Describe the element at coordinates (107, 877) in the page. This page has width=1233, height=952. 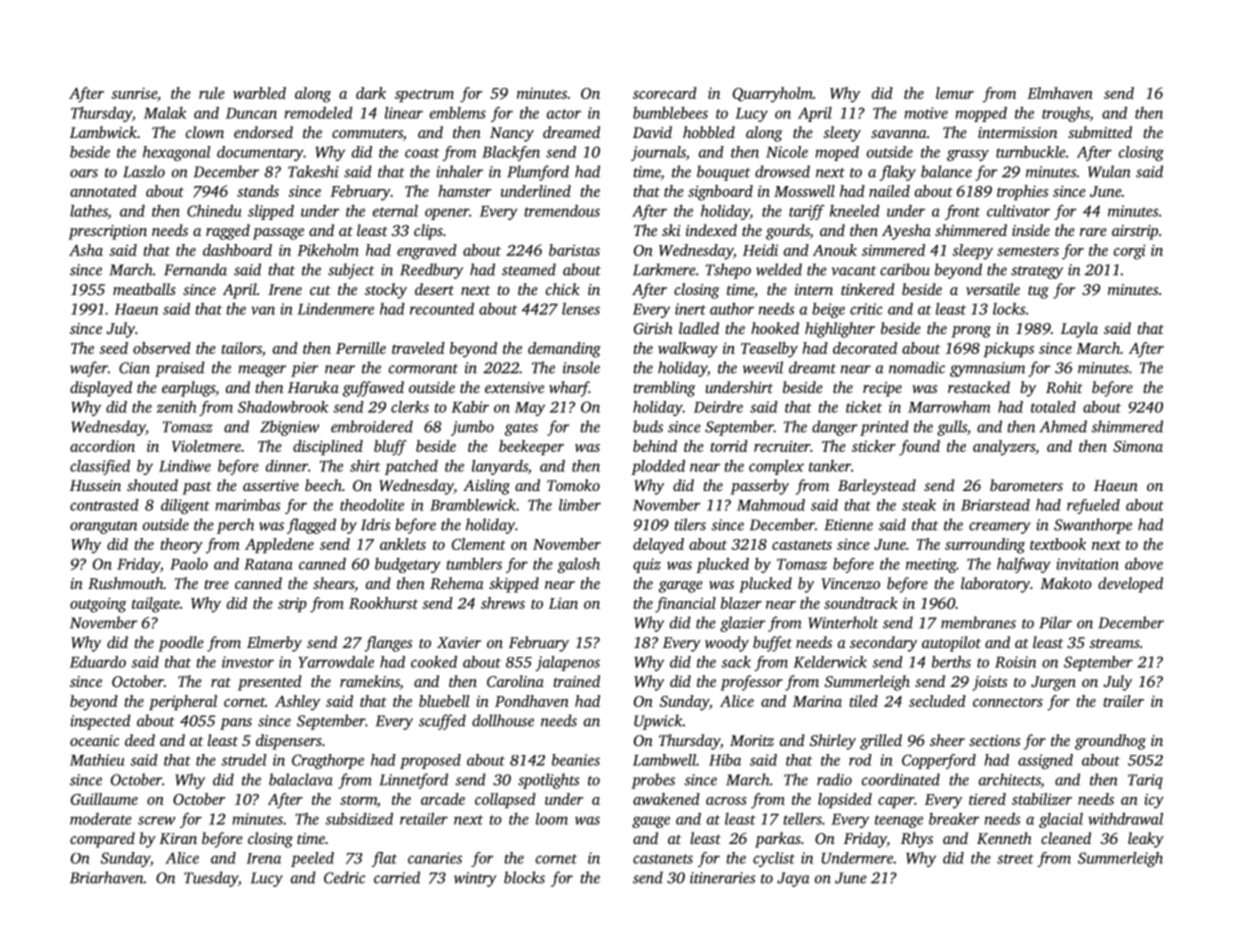
I see `Briarhaven` at that location.
